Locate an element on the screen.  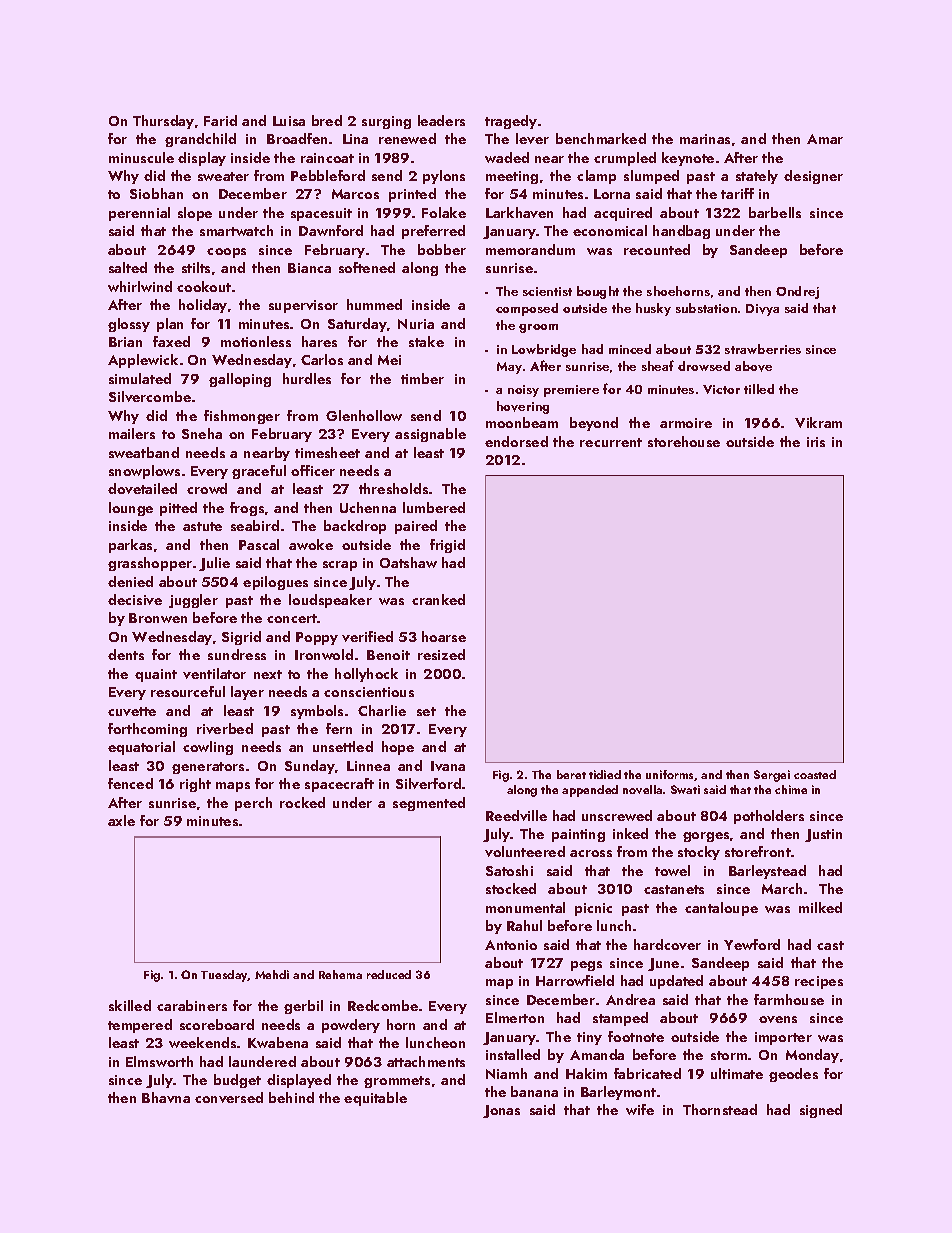
Farid is located at coordinates (220, 120).
